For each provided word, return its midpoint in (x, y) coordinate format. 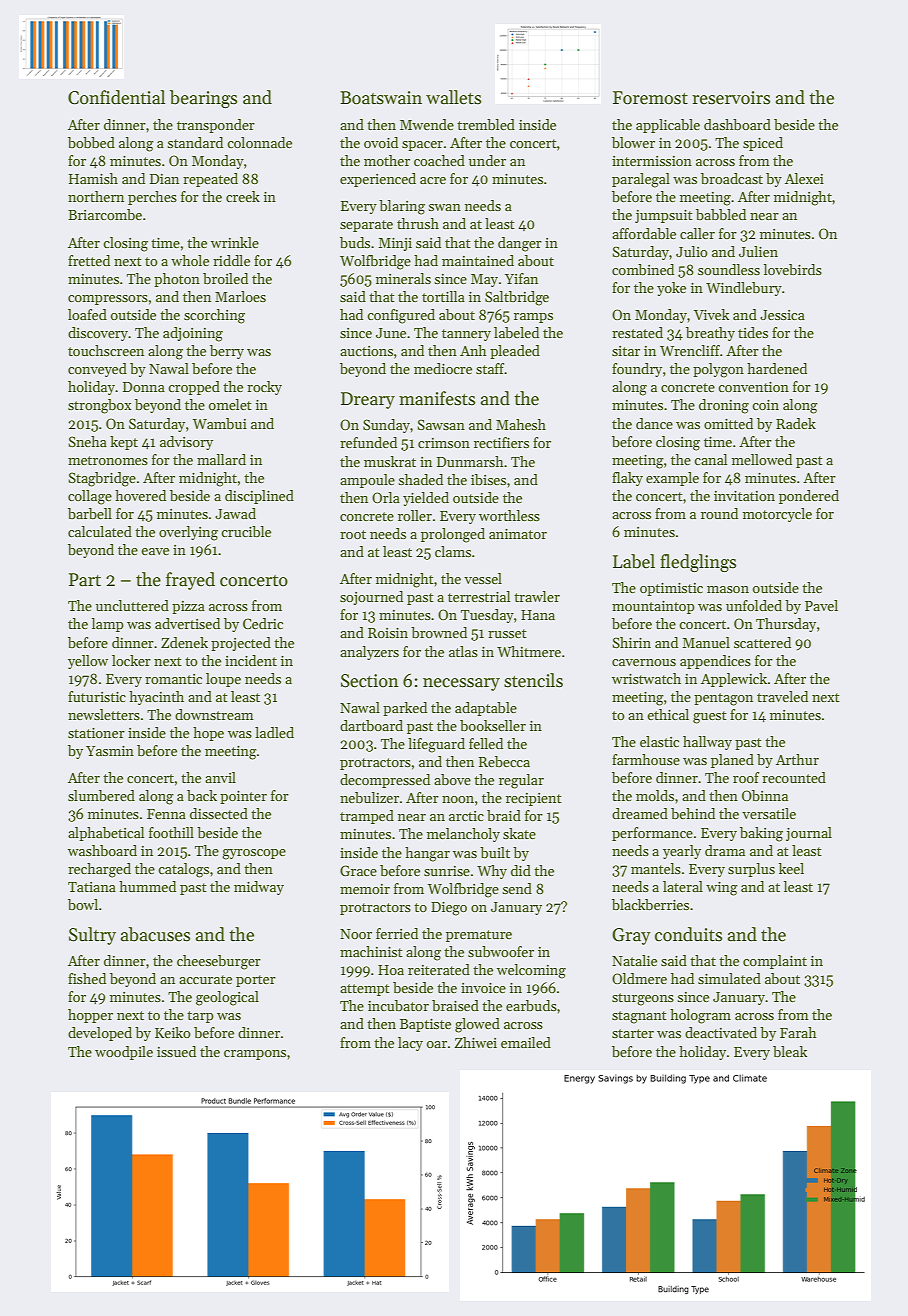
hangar (427, 854)
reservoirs (731, 98)
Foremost (650, 98)
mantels (656, 868)
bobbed (91, 142)
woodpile (124, 1053)
